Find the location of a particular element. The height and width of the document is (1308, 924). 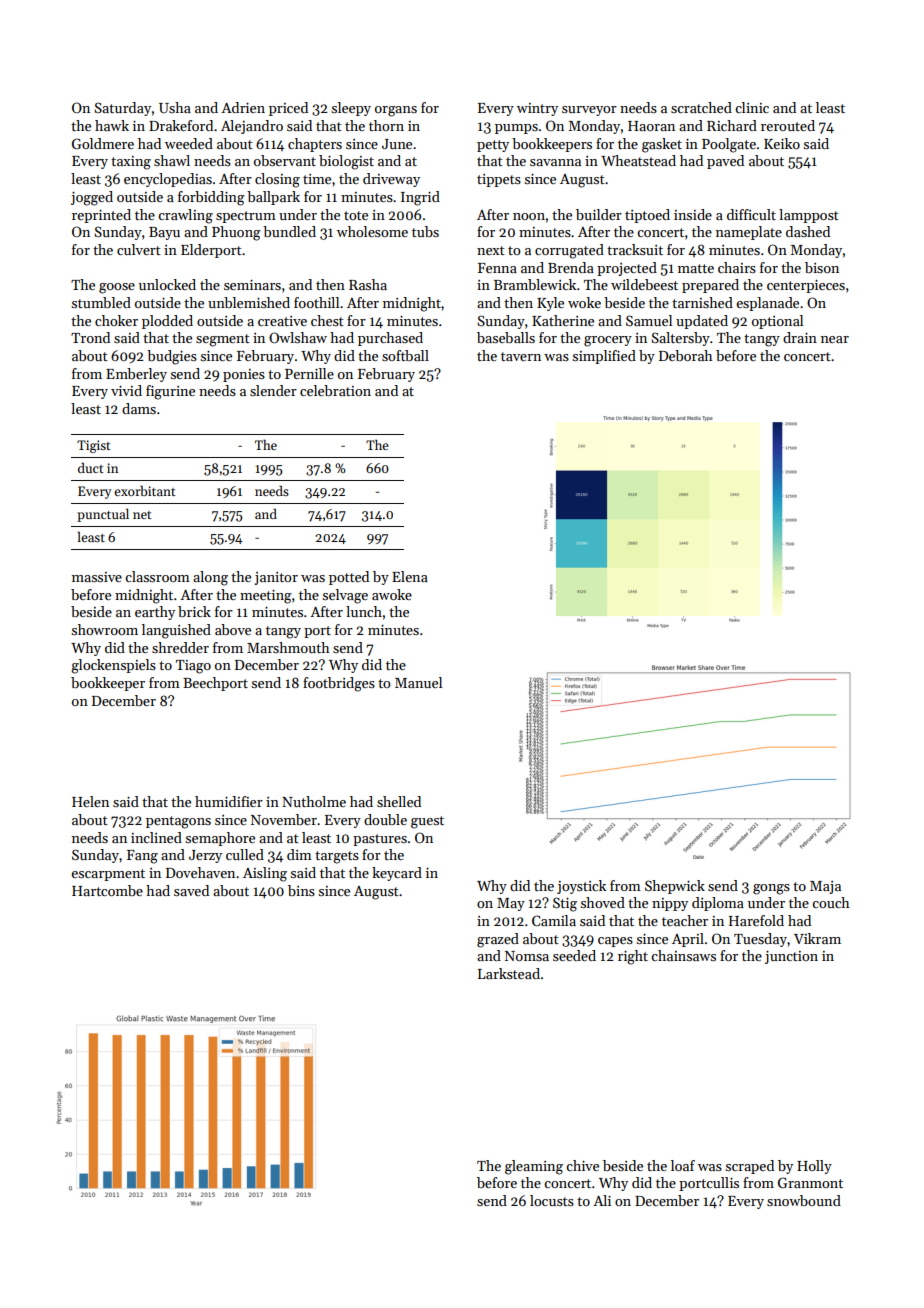

Maja is located at coordinates (825, 887).
